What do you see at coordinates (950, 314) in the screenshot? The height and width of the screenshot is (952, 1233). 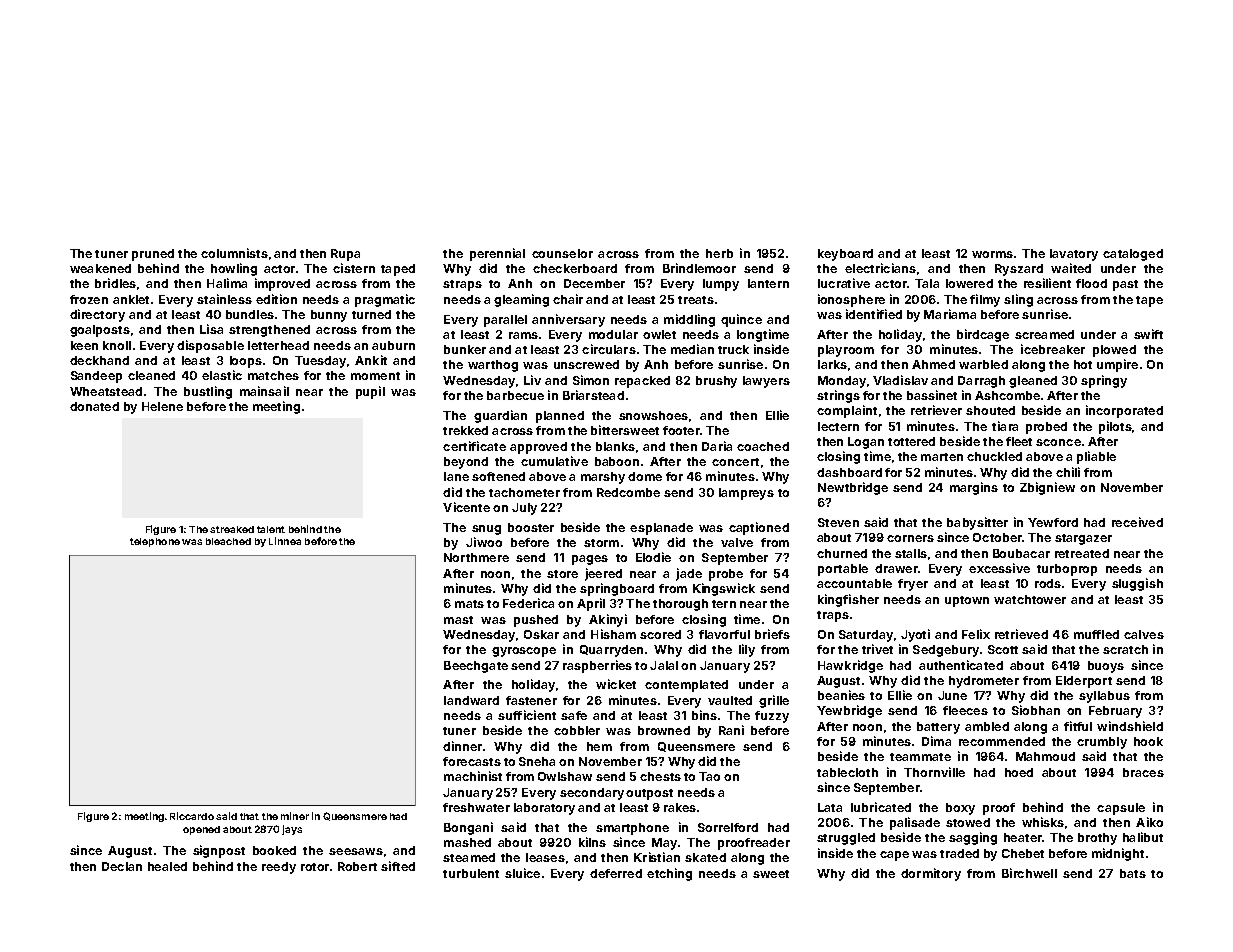 I see `Mariama` at bounding box center [950, 314].
